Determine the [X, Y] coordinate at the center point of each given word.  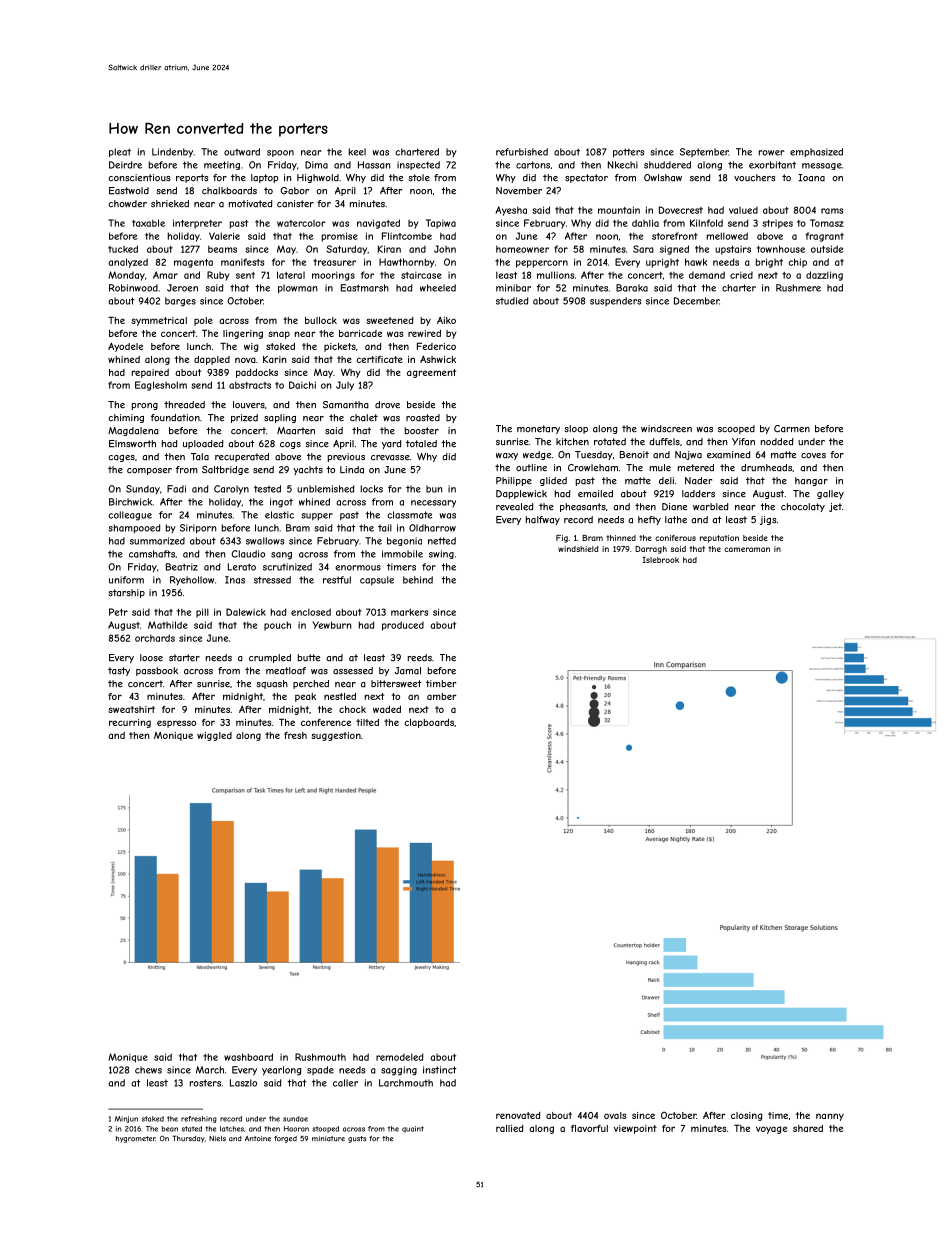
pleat [120, 152]
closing [747, 1116]
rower [772, 153]
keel [357, 152]
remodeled [400, 1057]
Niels [217, 1138]
